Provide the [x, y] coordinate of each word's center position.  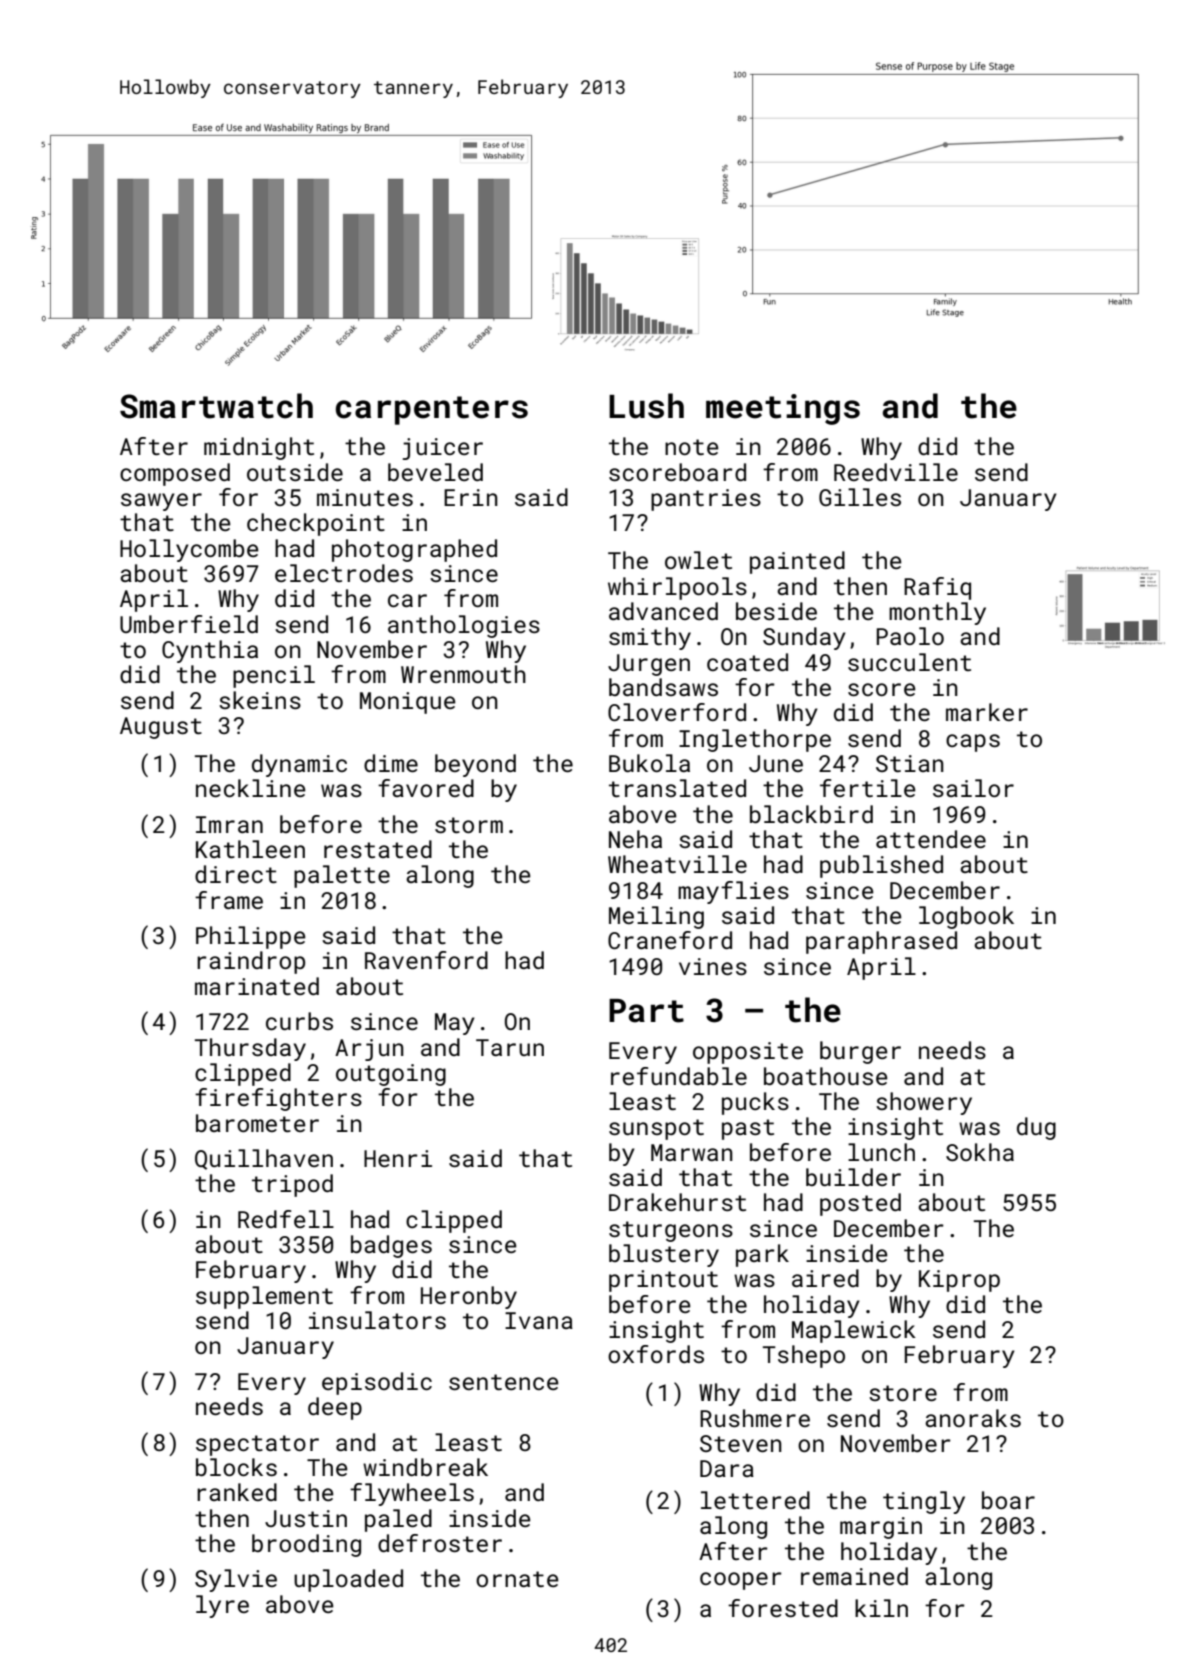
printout [663, 1281]
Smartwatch [216, 406]
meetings [783, 409]
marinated [257, 986]
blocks [236, 1467]
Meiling [656, 917]
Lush [646, 406]
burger [860, 1052]
